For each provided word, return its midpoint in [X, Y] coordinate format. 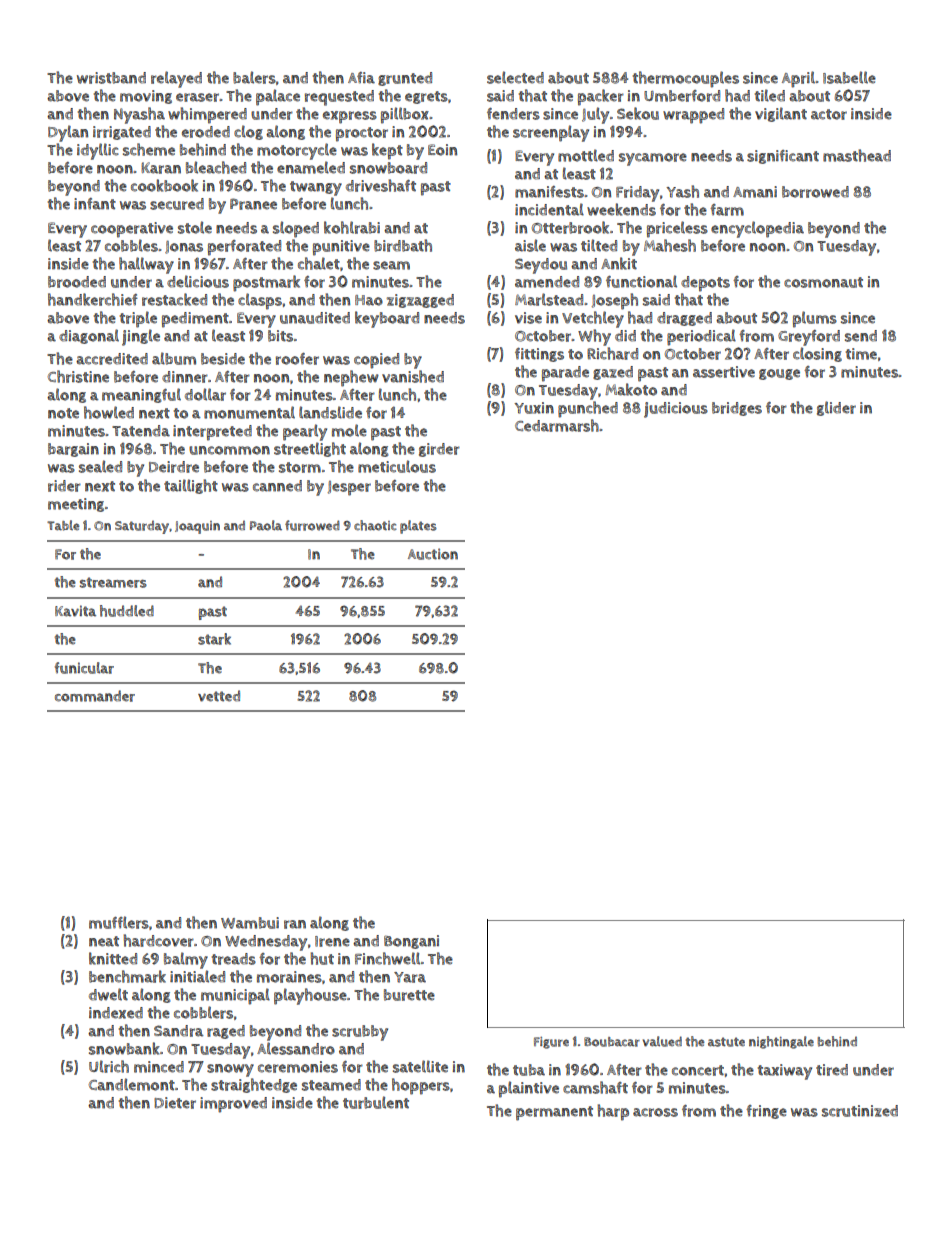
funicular [84, 668]
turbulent [376, 1102]
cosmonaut [823, 282]
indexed [116, 1013]
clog [248, 132]
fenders [513, 114]
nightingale [781, 1042]
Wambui [250, 923]
